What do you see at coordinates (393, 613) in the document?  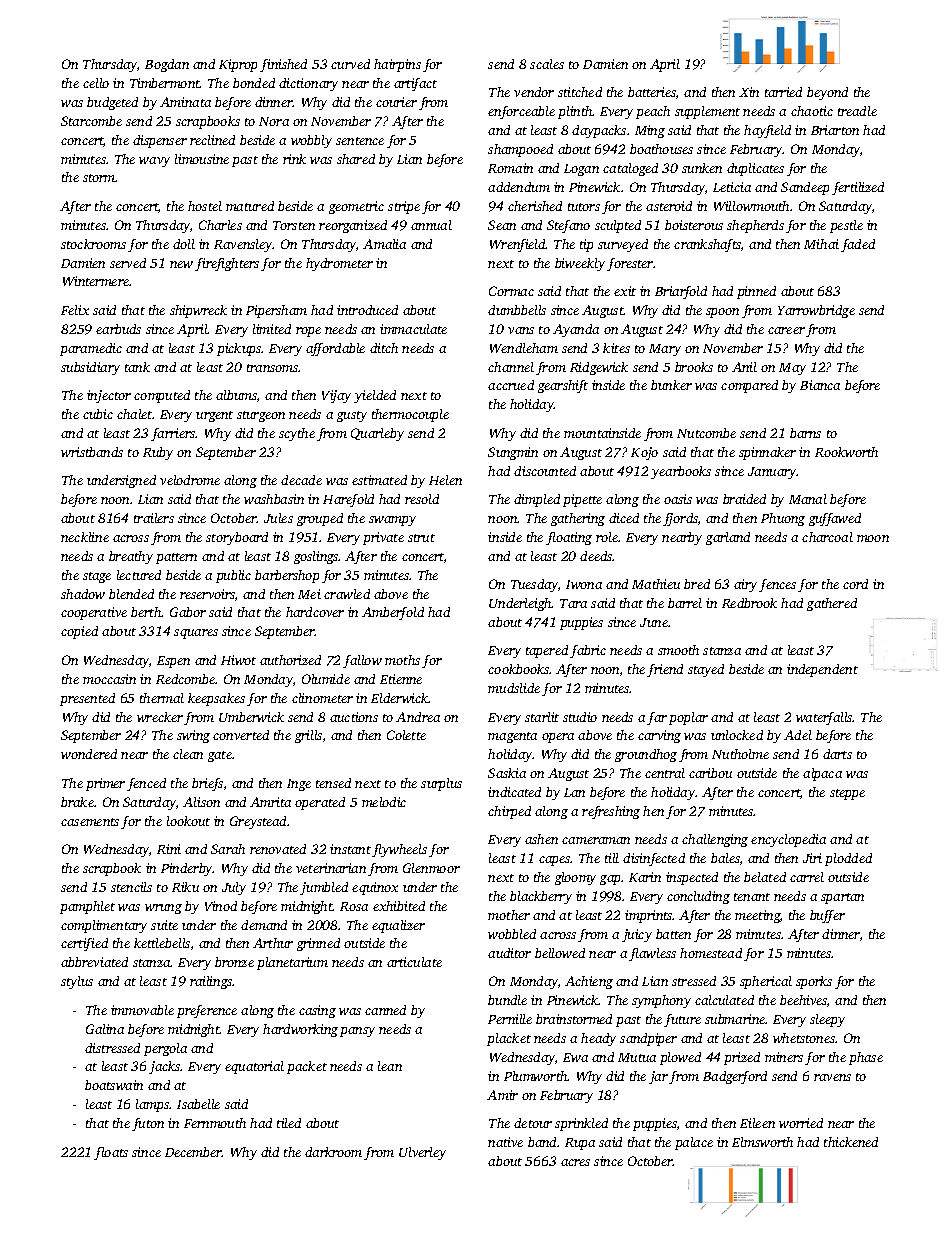 I see `Amberfold` at bounding box center [393, 613].
